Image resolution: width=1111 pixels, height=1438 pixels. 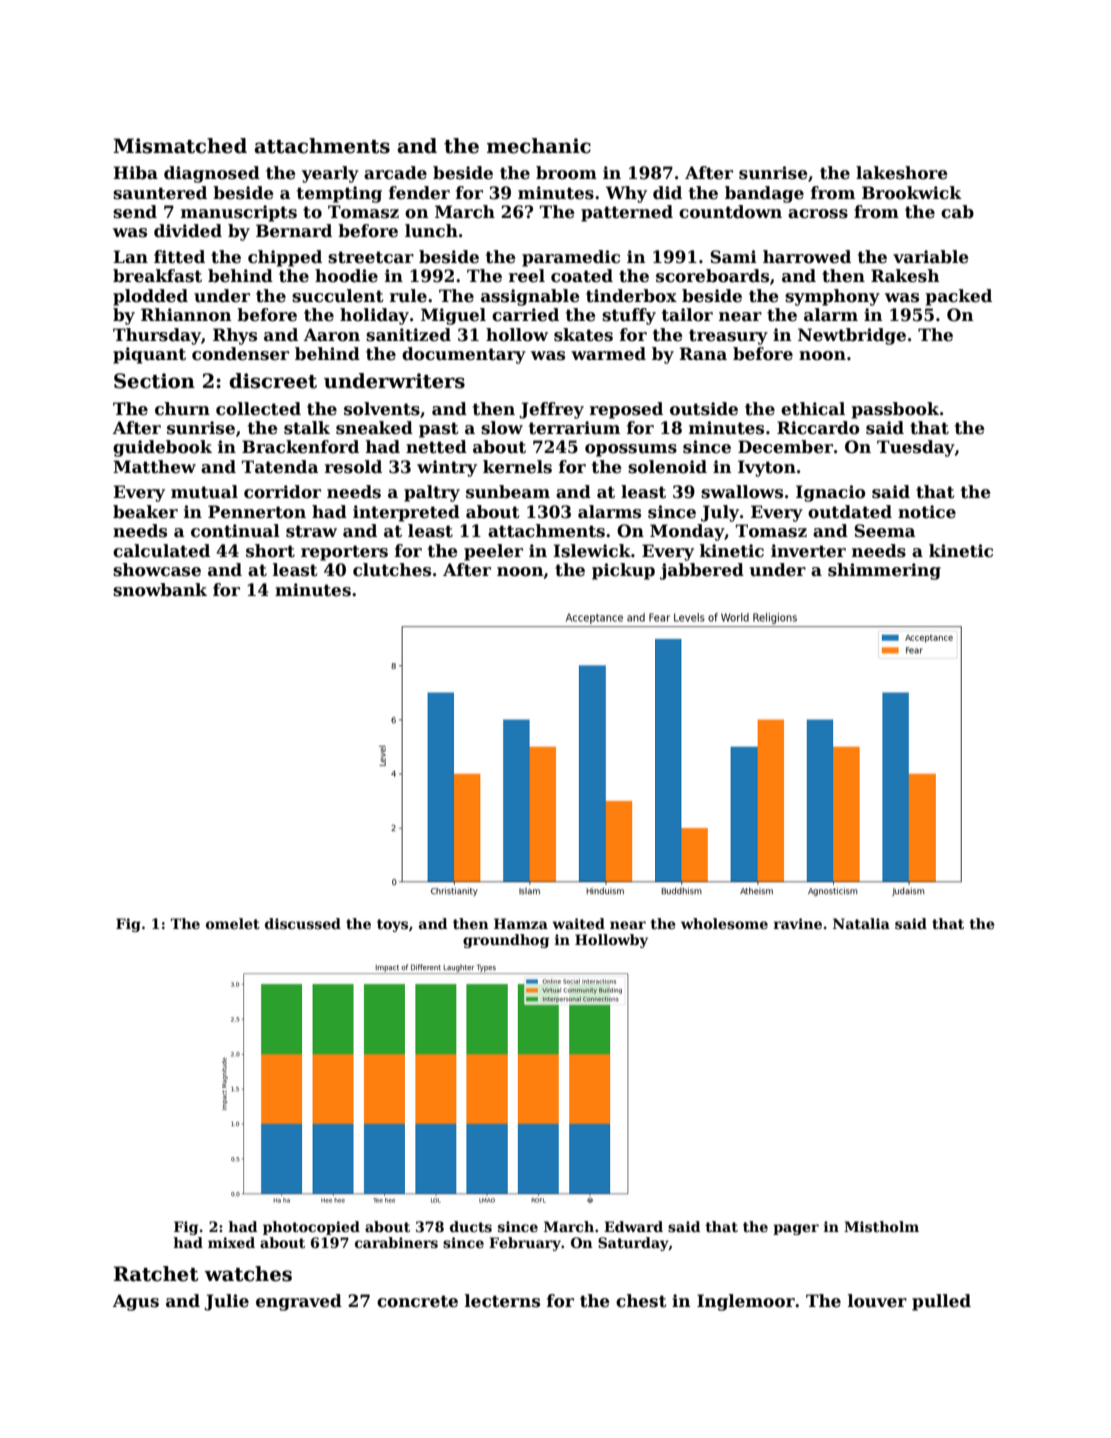 What do you see at coordinates (506, 941) in the screenshot?
I see `groundhog` at bounding box center [506, 941].
